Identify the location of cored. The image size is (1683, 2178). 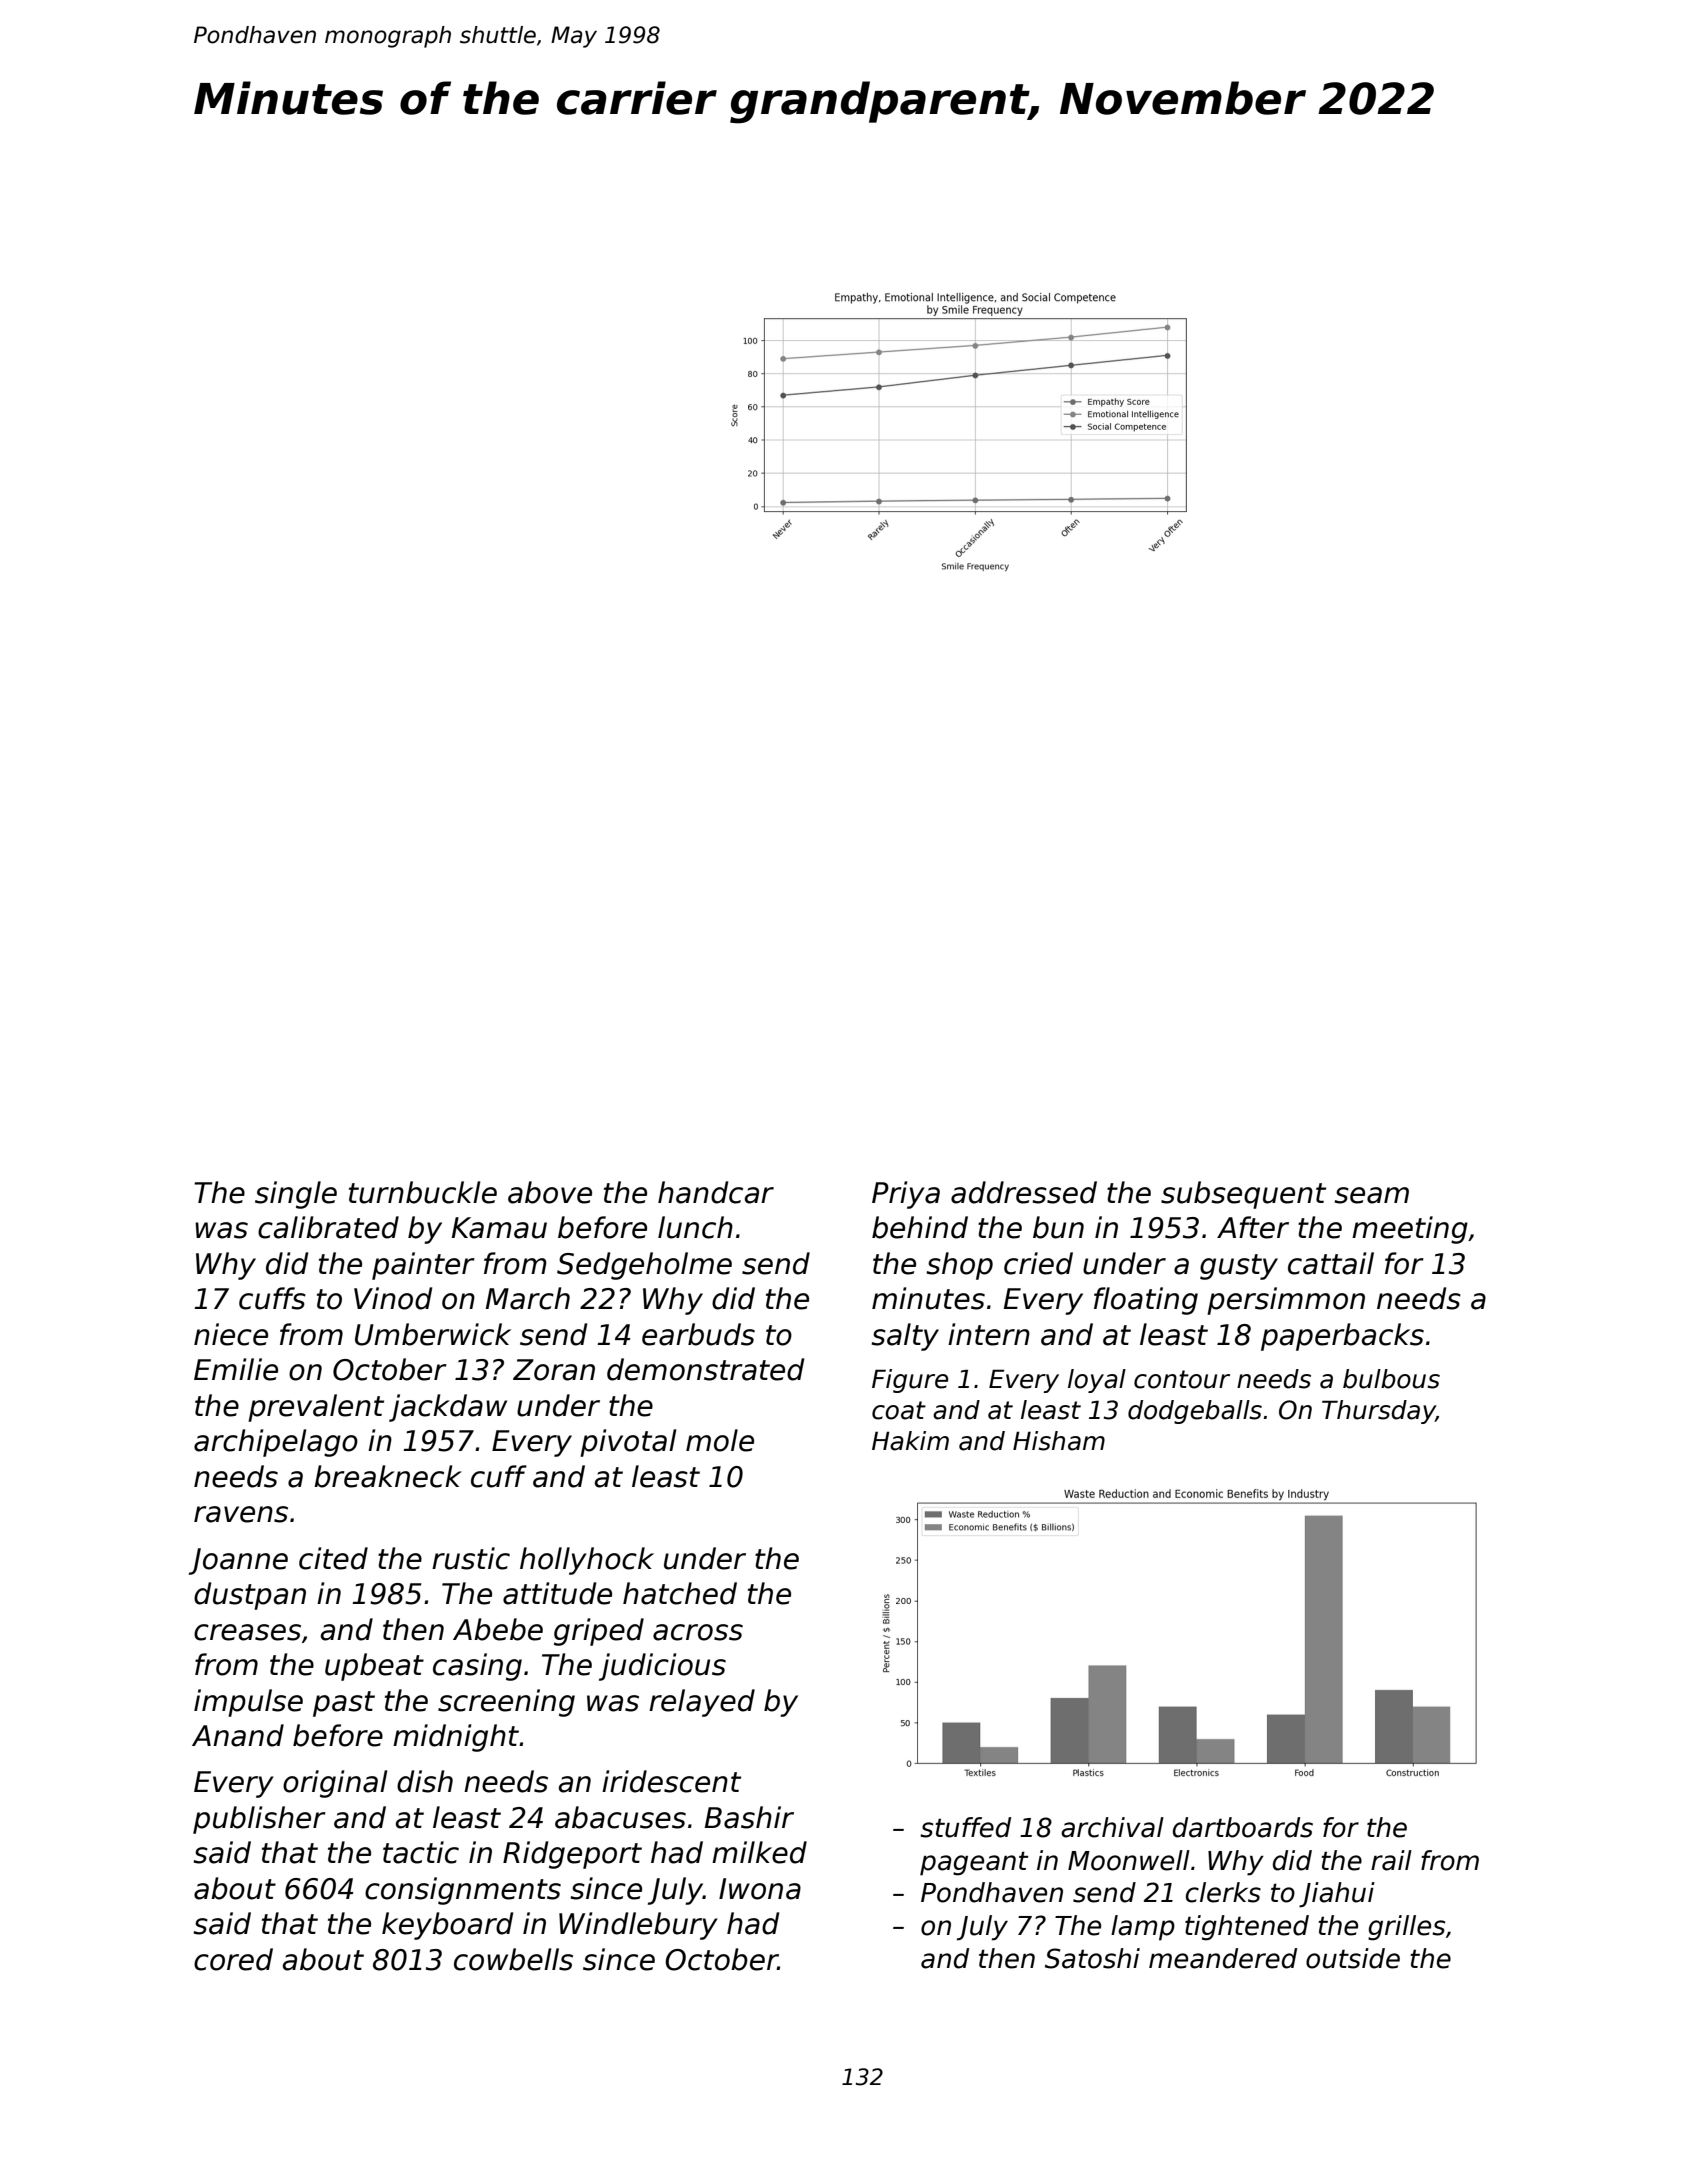
(233, 1959).
